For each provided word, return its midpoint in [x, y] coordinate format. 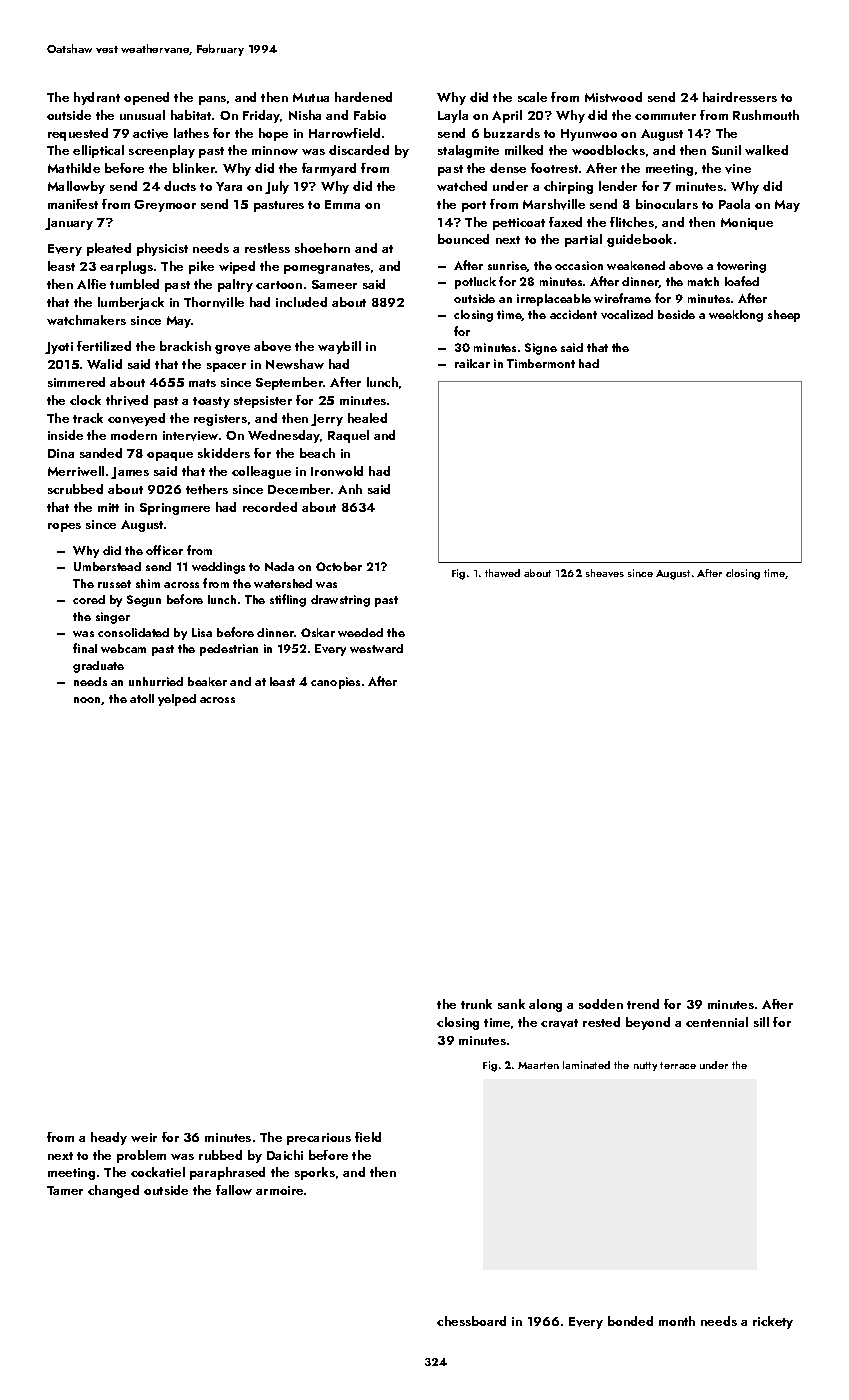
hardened [363, 97]
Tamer [65, 1190]
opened [146, 98]
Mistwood [613, 97]
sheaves [605, 573]
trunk [476, 1004]
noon [88, 701]
